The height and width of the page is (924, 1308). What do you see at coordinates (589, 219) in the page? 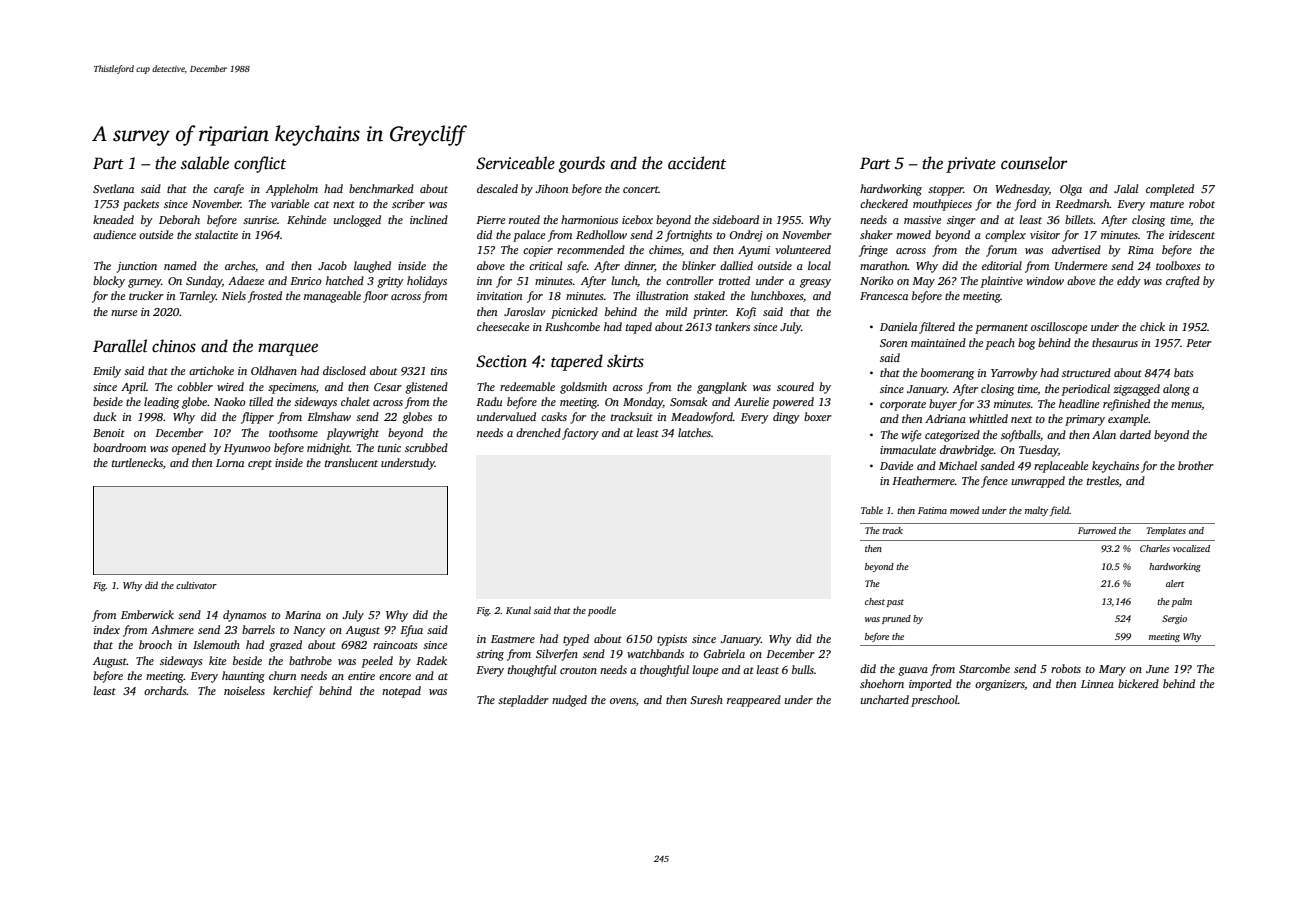
I see `harmonious` at bounding box center [589, 219].
